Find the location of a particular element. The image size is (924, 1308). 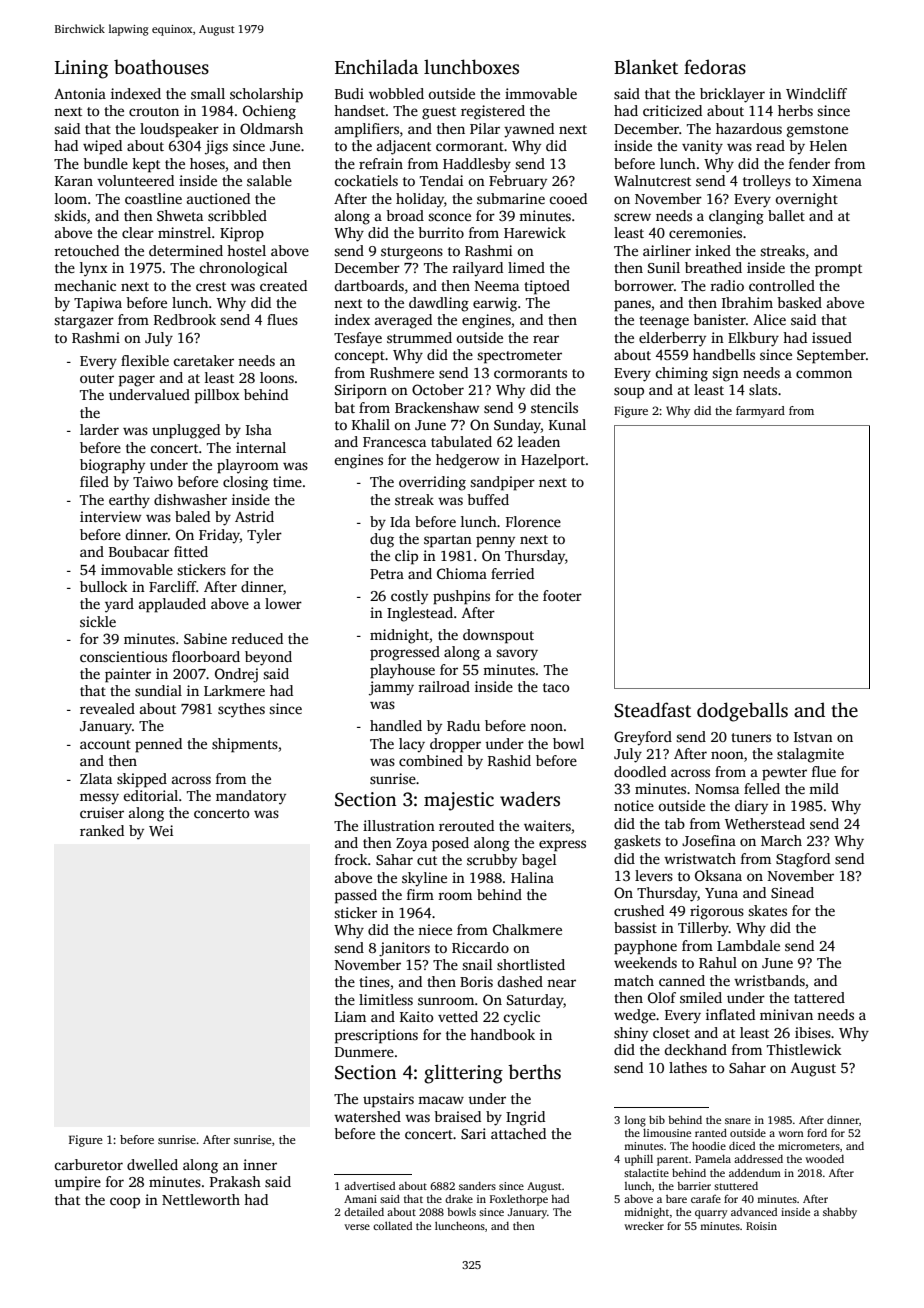

boathouses is located at coordinates (161, 67).
